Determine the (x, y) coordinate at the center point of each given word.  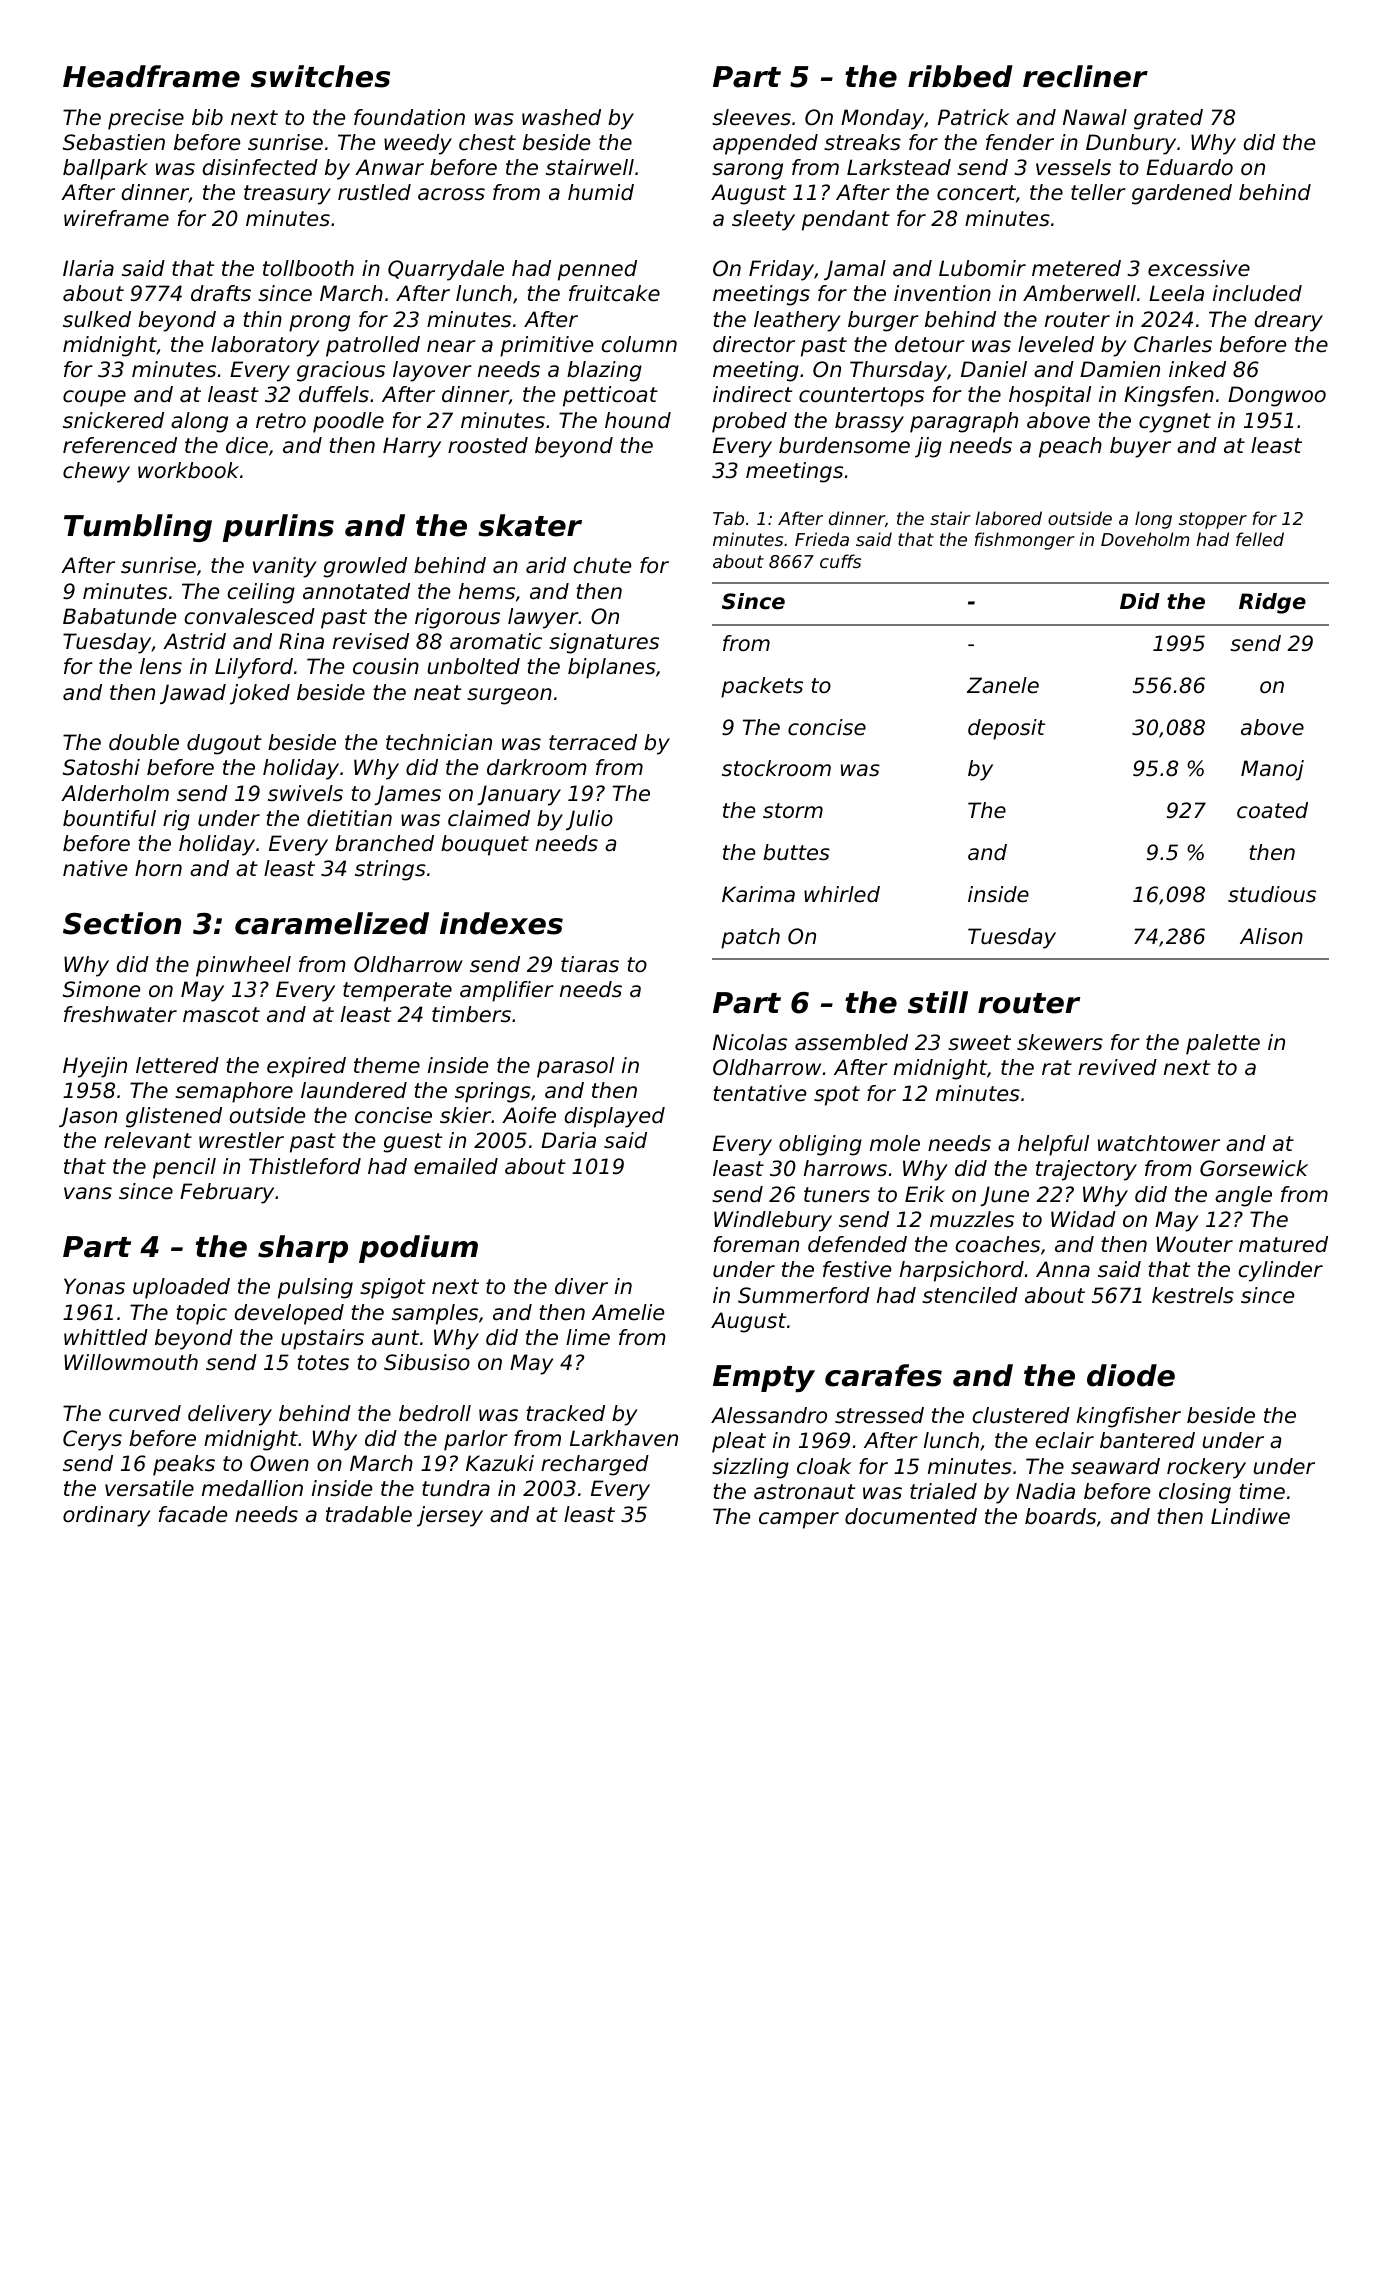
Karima (758, 894)
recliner (1085, 76)
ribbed (960, 76)
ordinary (107, 1516)
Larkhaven (624, 1438)
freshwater (120, 1014)
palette (1223, 1044)
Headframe (151, 76)
